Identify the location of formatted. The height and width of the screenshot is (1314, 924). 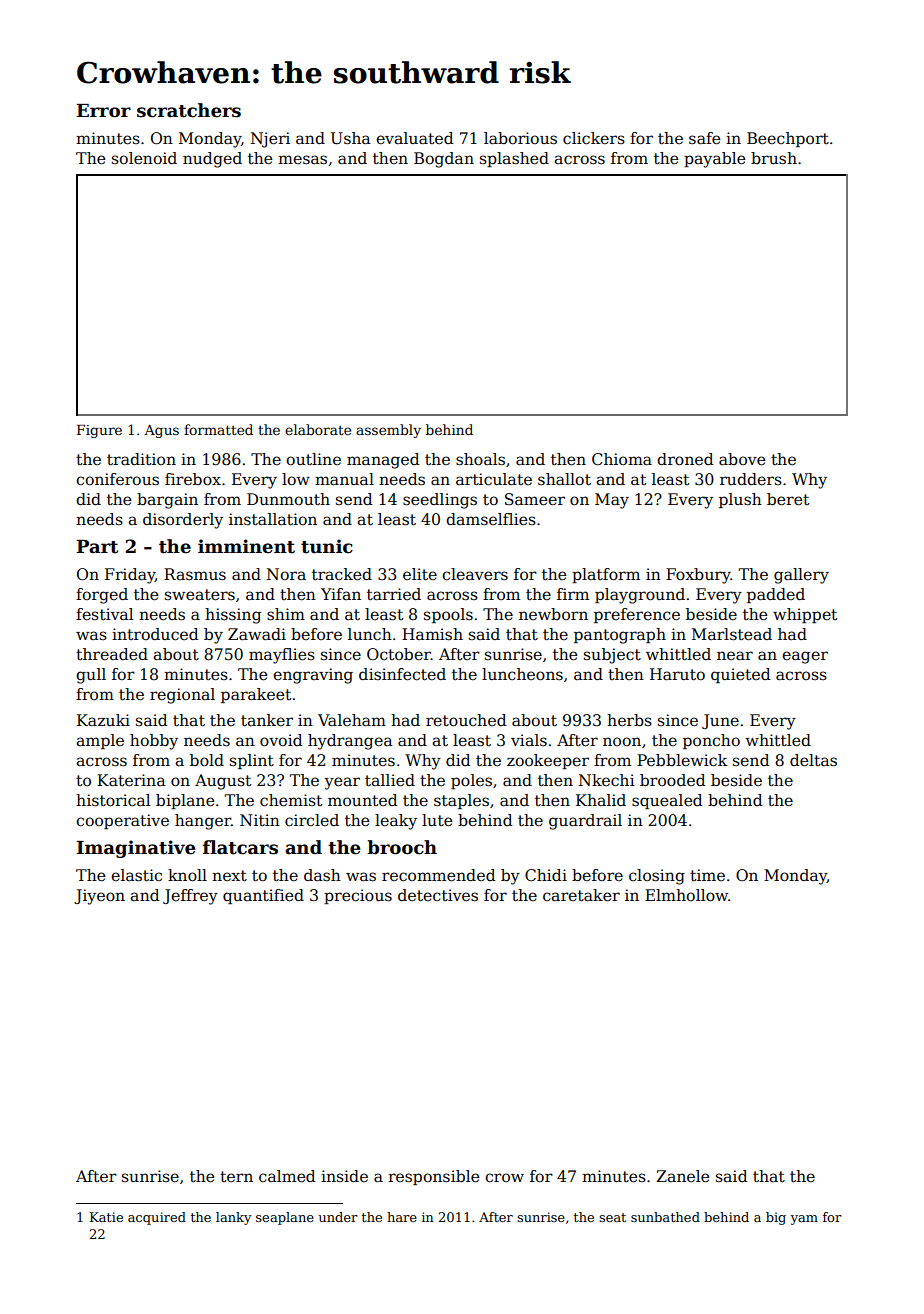
(218, 429).
